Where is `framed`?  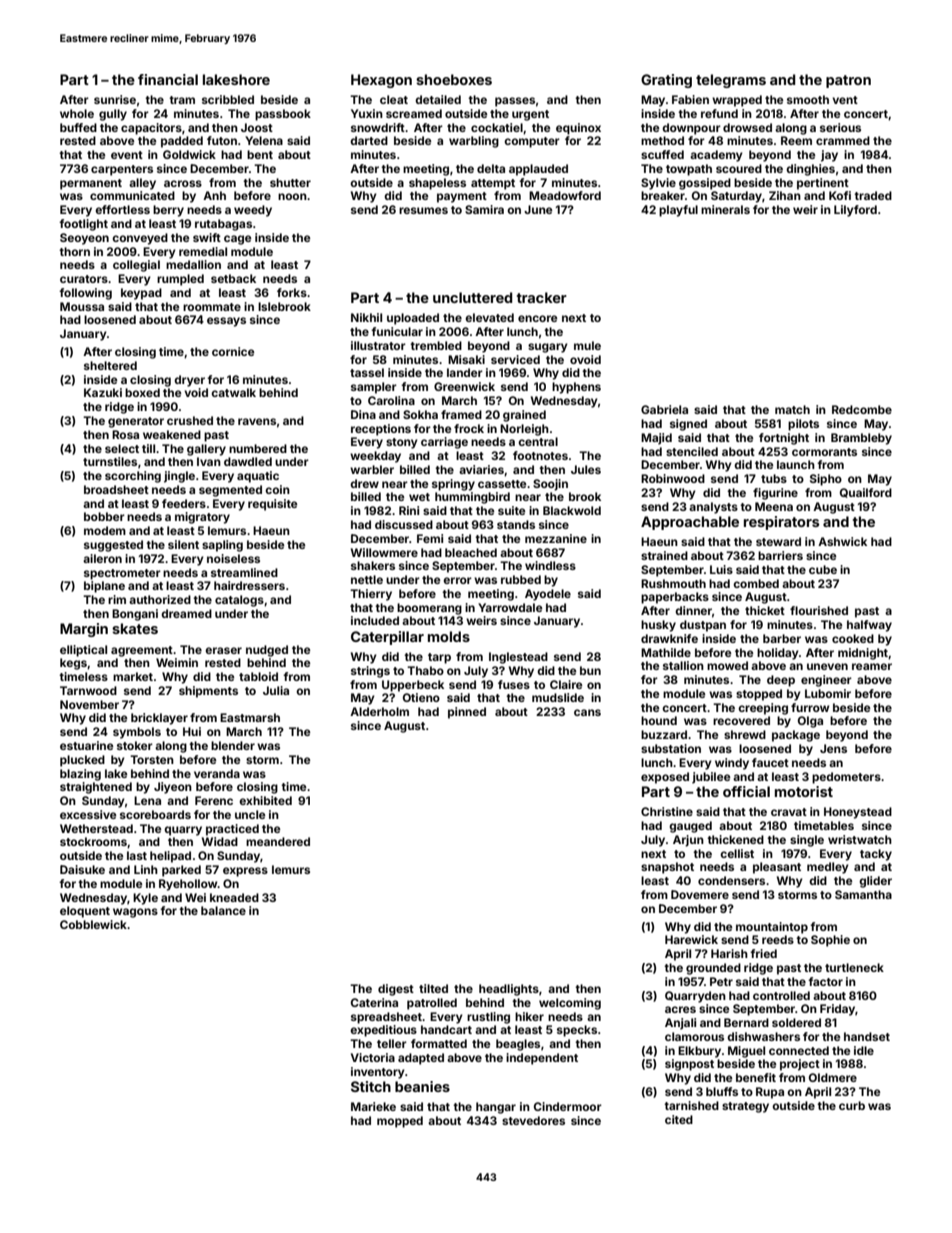 framed is located at coordinates (461, 414).
